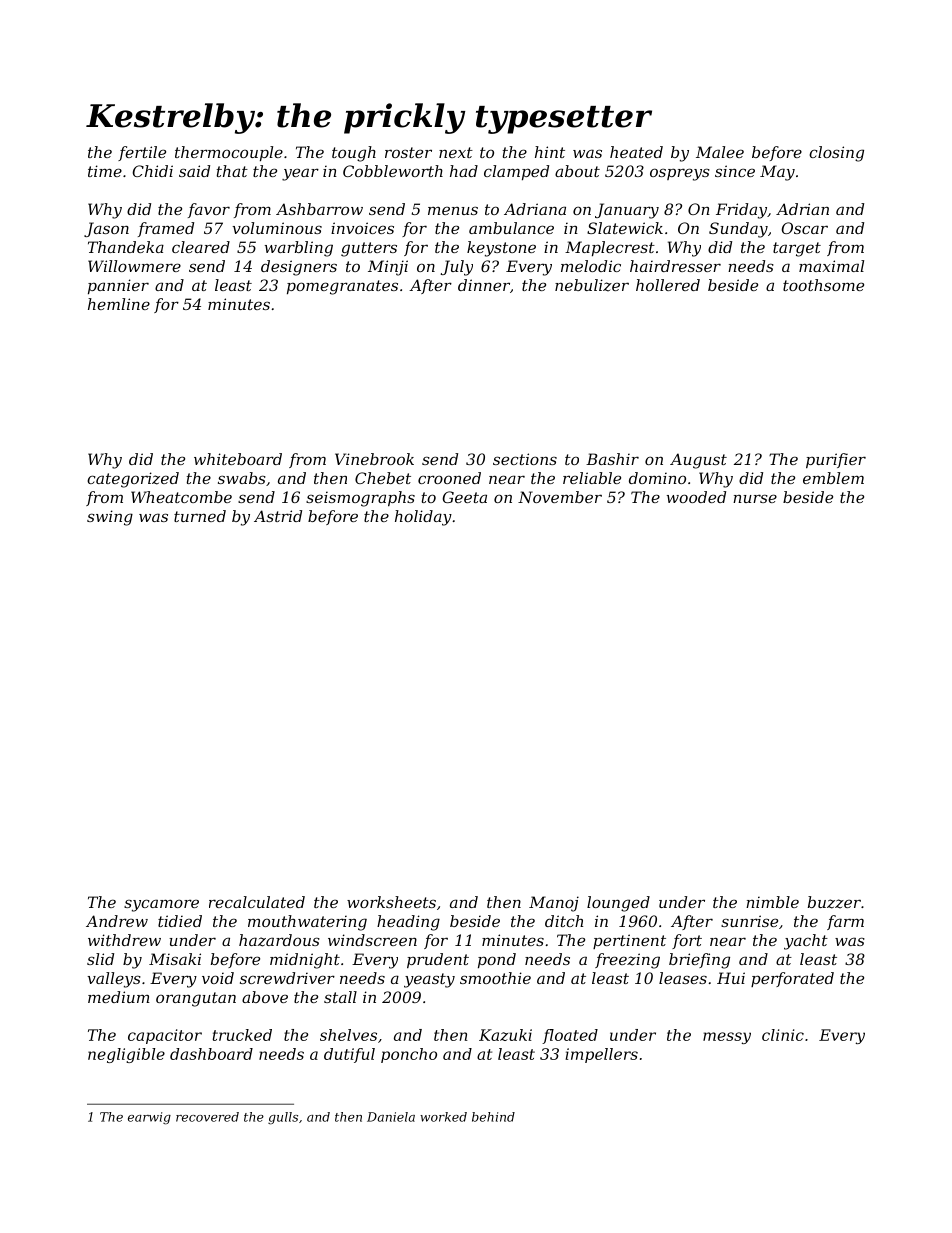 Image resolution: width=952 pixels, height=1233 pixels. What do you see at coordinates (484, 285) in the screenshot?
I see `dinner` at bounding box center [484, 285].
